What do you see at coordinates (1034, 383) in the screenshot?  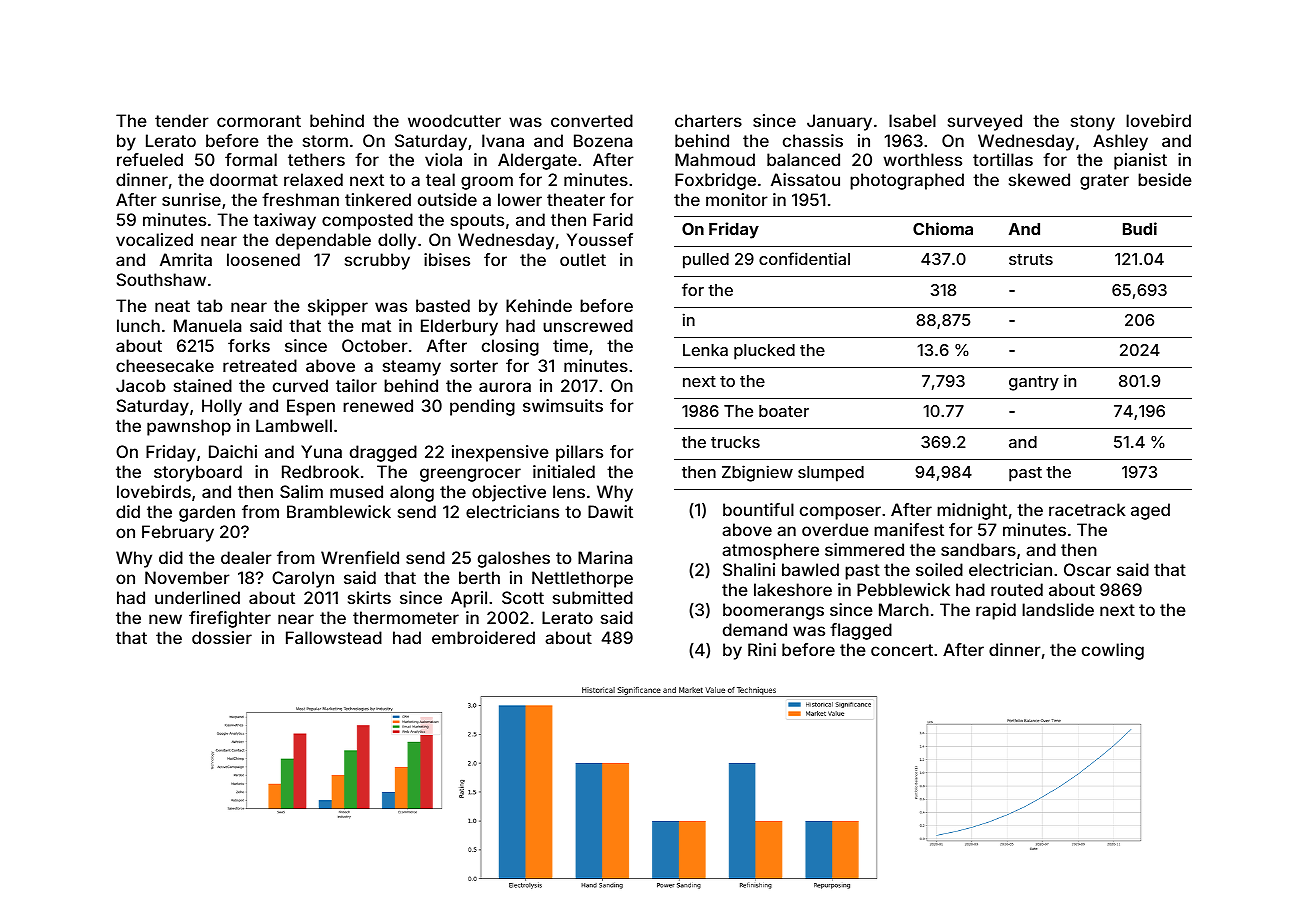 I see `gantry` at bounding box center [1034, 383].
